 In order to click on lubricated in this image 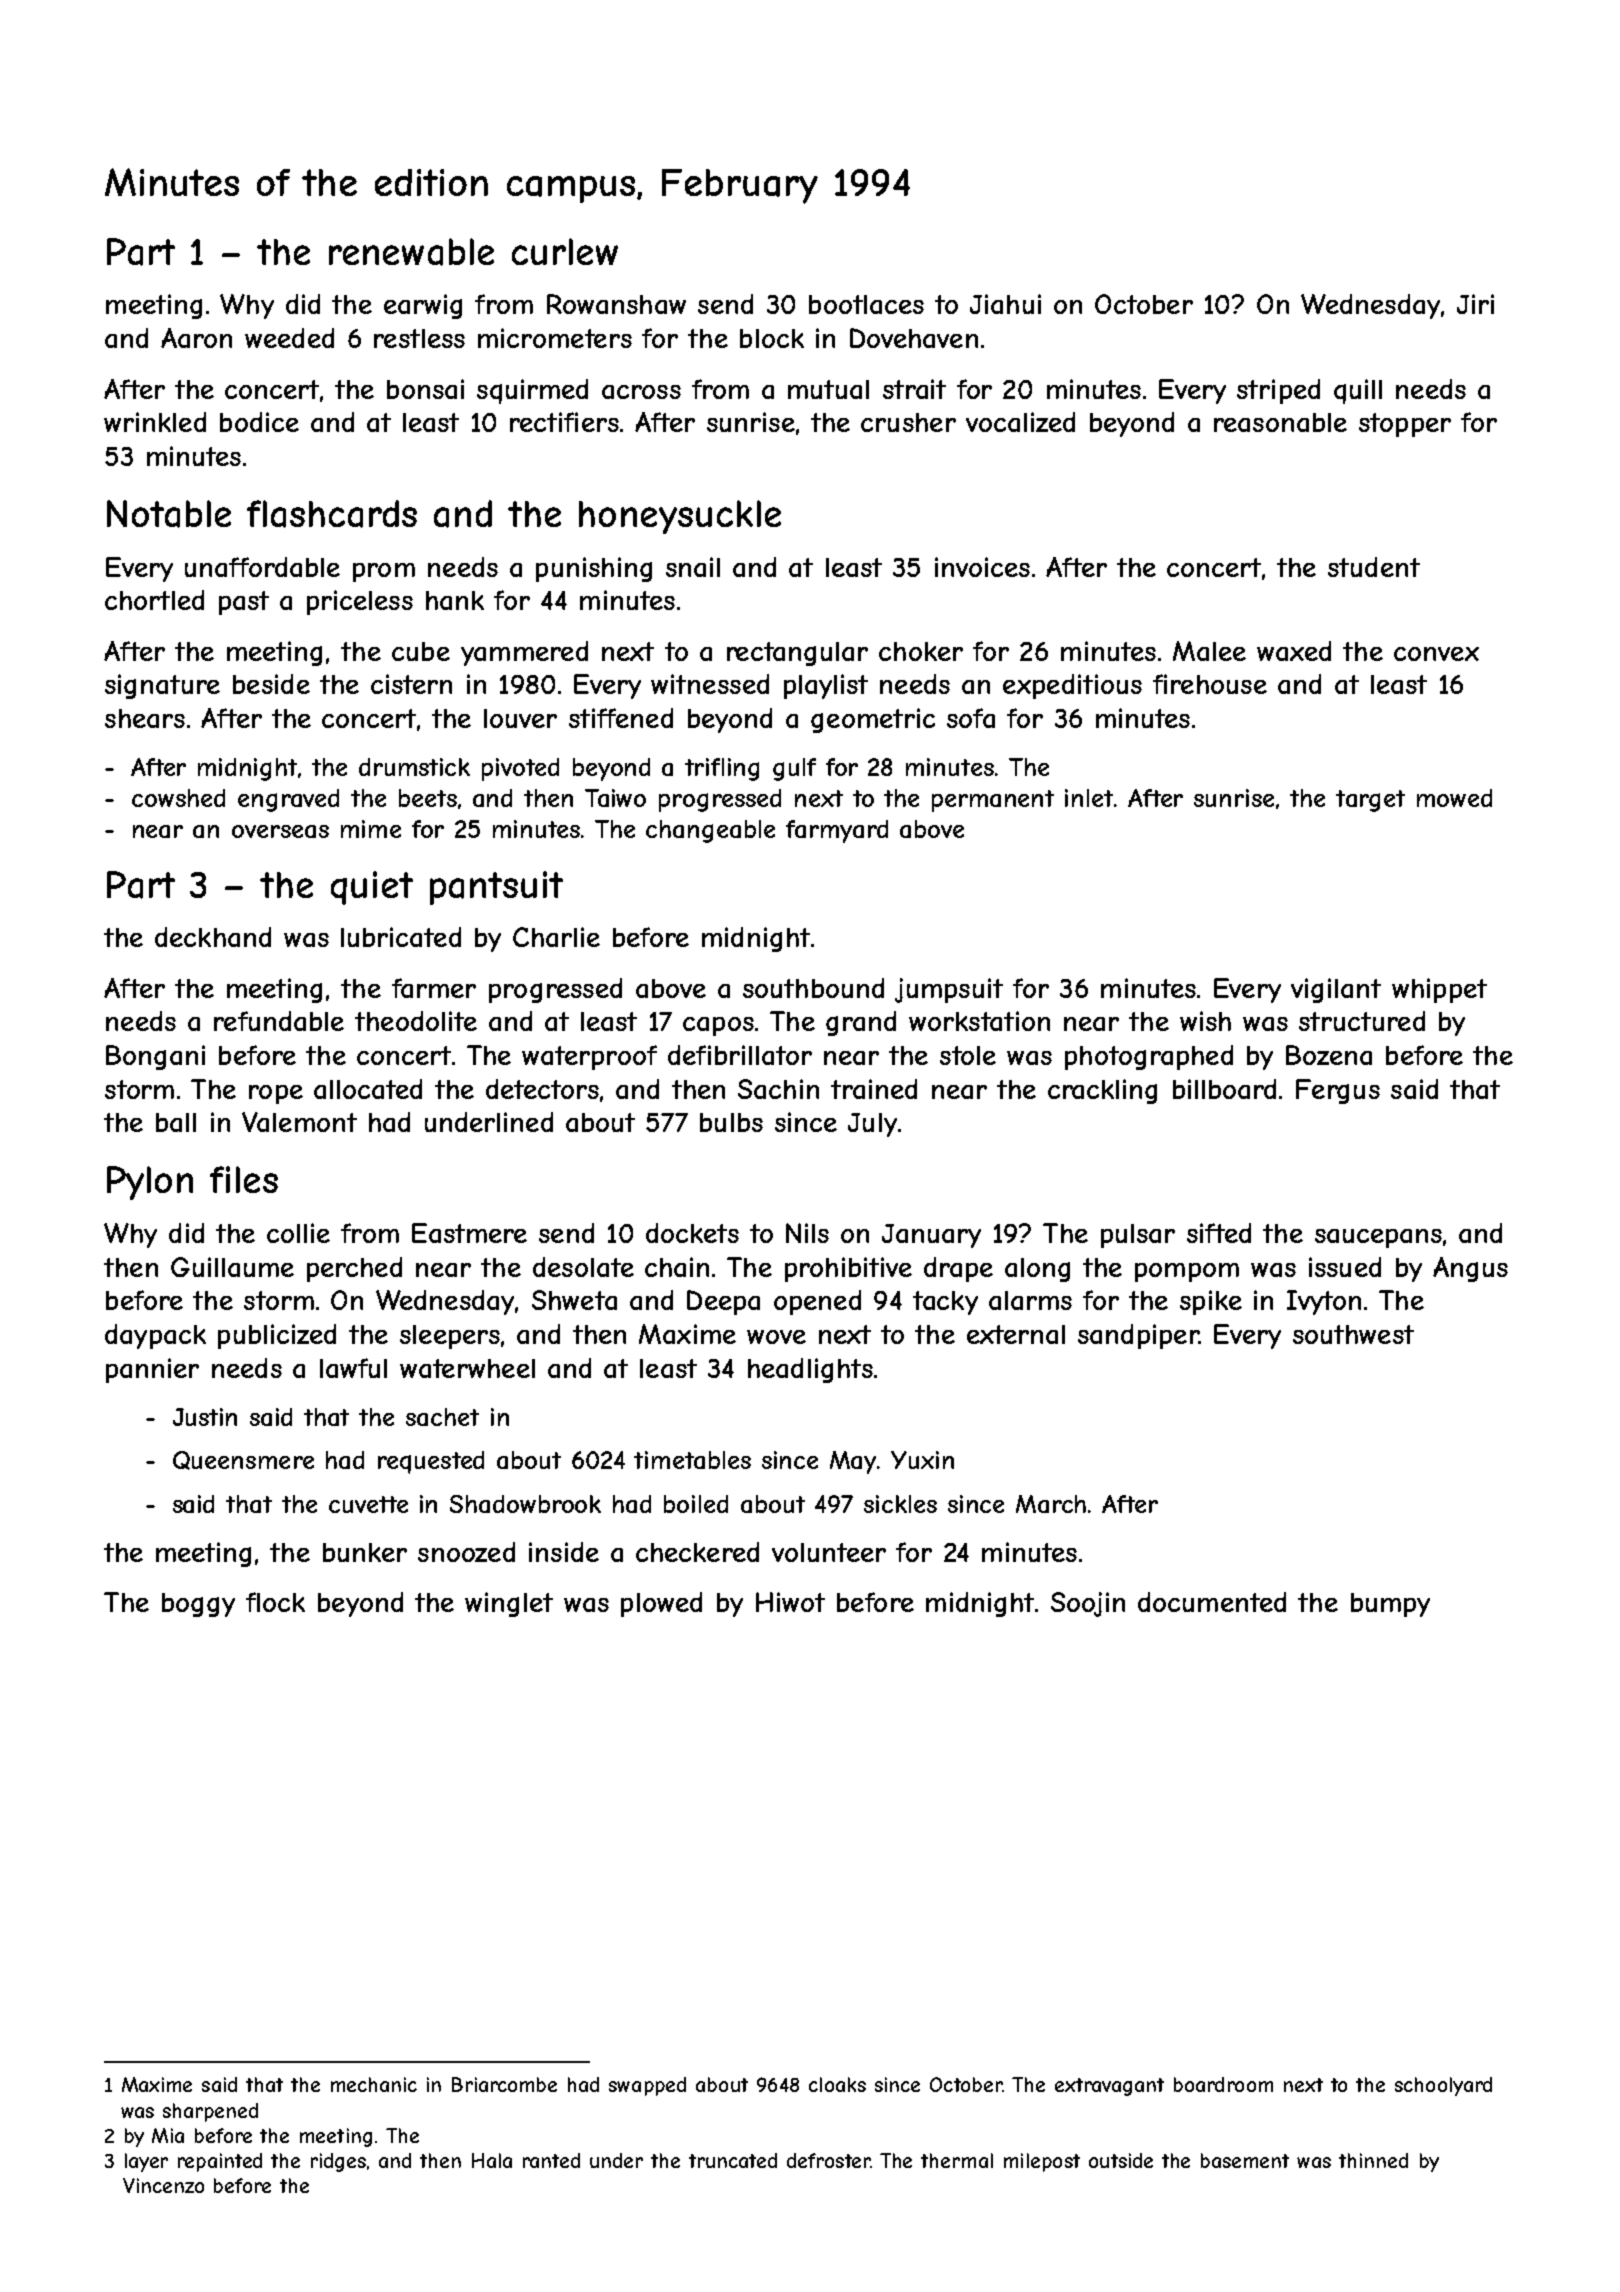, I will do `click(401, 937)`.
